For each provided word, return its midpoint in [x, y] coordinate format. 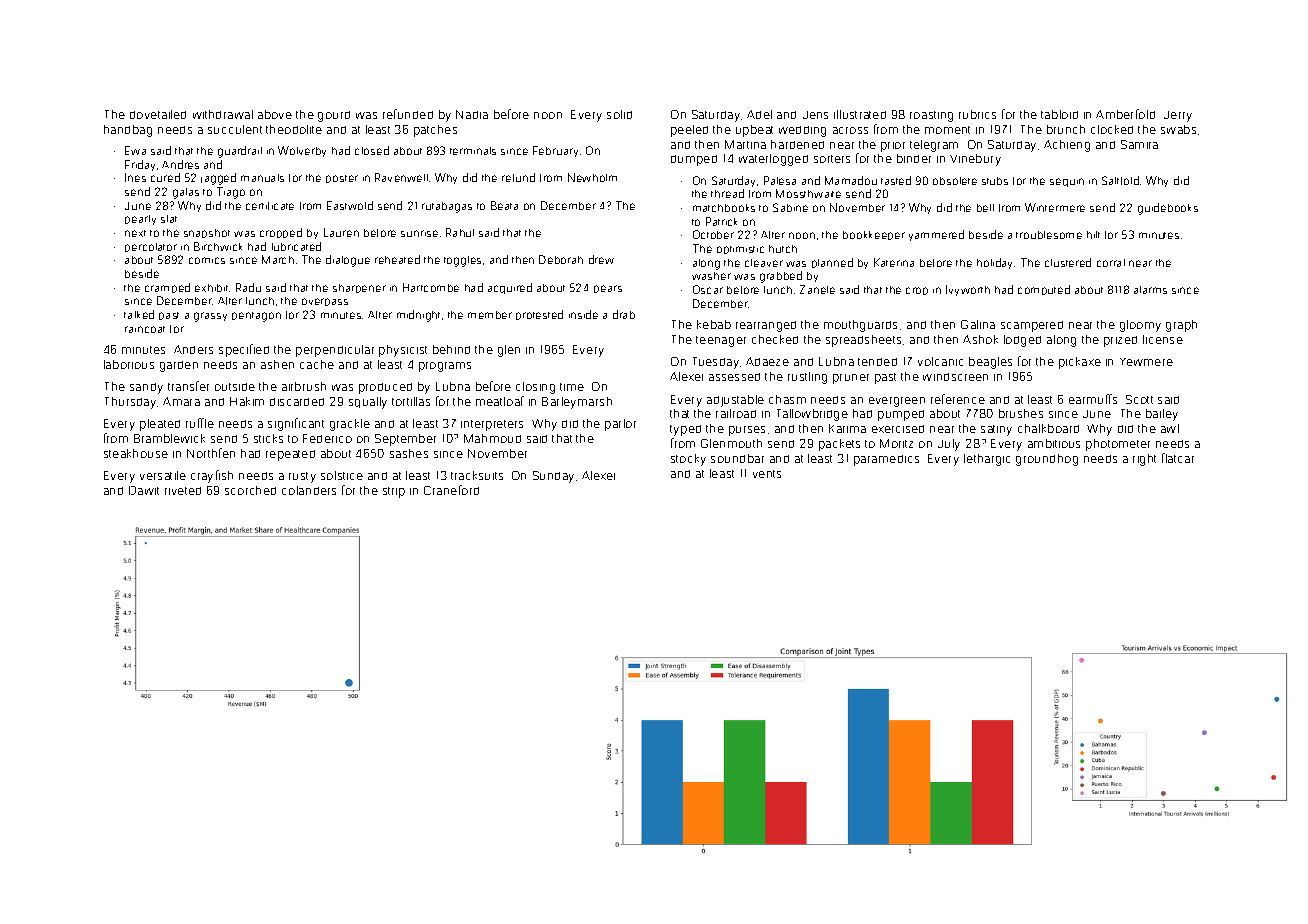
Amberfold [1125, 114]
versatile [163, 475]
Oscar [708, 289]
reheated [397, 259]
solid [619, 114]
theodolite [294, 129]
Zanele [817, 289]
